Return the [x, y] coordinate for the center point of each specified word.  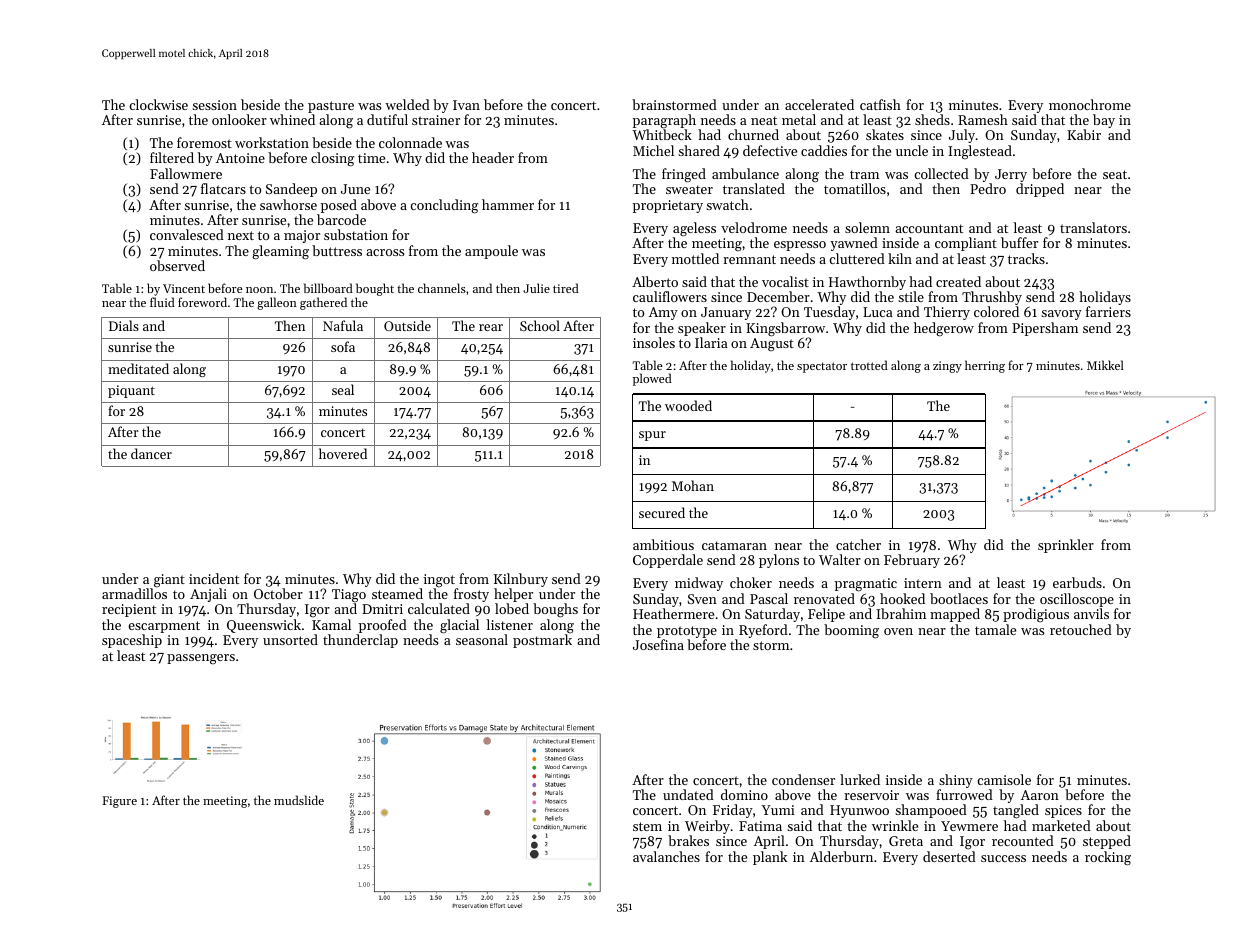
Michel [653, 150]
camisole [1004, 779]
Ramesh [983, 119]
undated [688, 794]
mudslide [299, 800]
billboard [328, 288]
